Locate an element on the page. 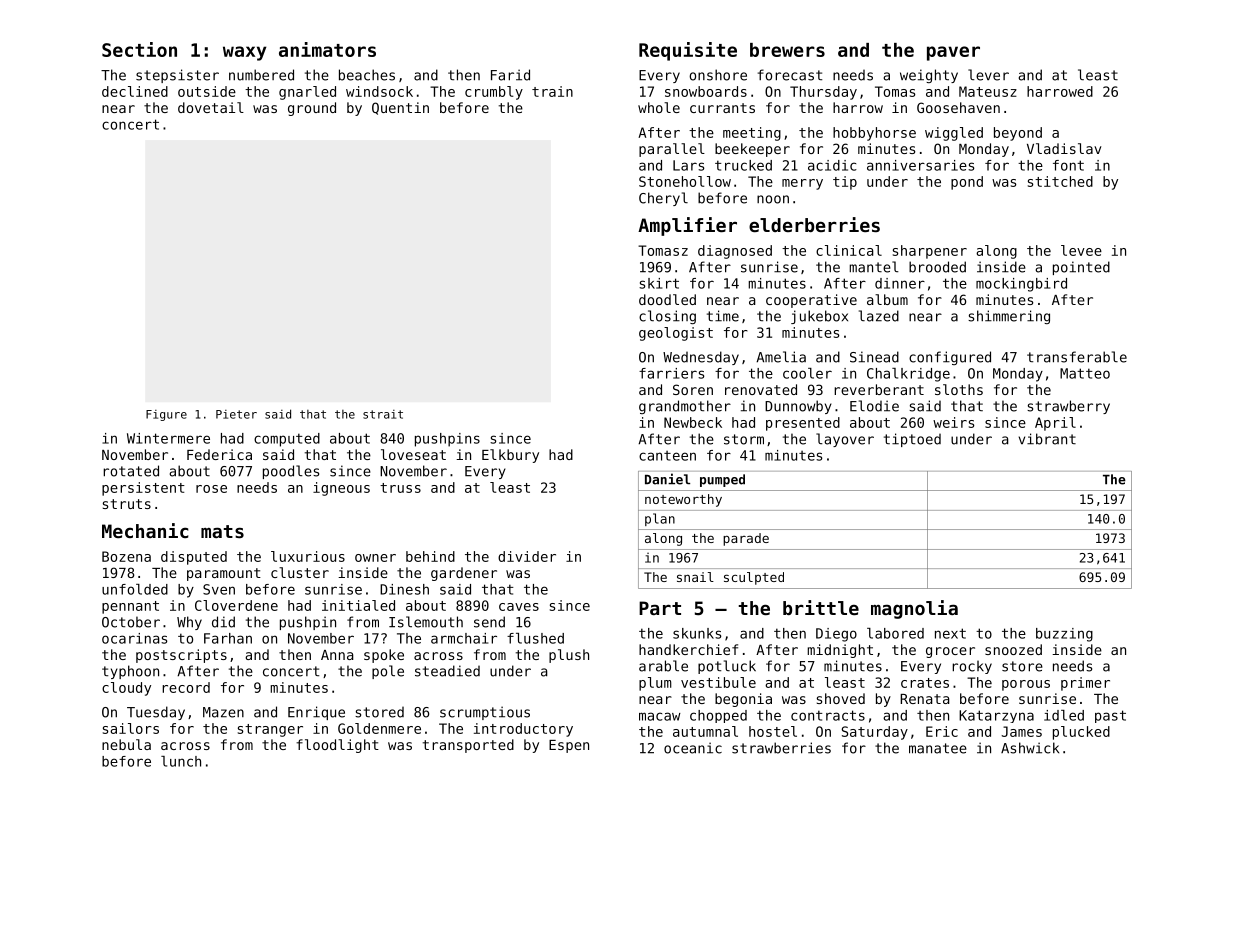  skirt is located at coordinates (659, 283).
